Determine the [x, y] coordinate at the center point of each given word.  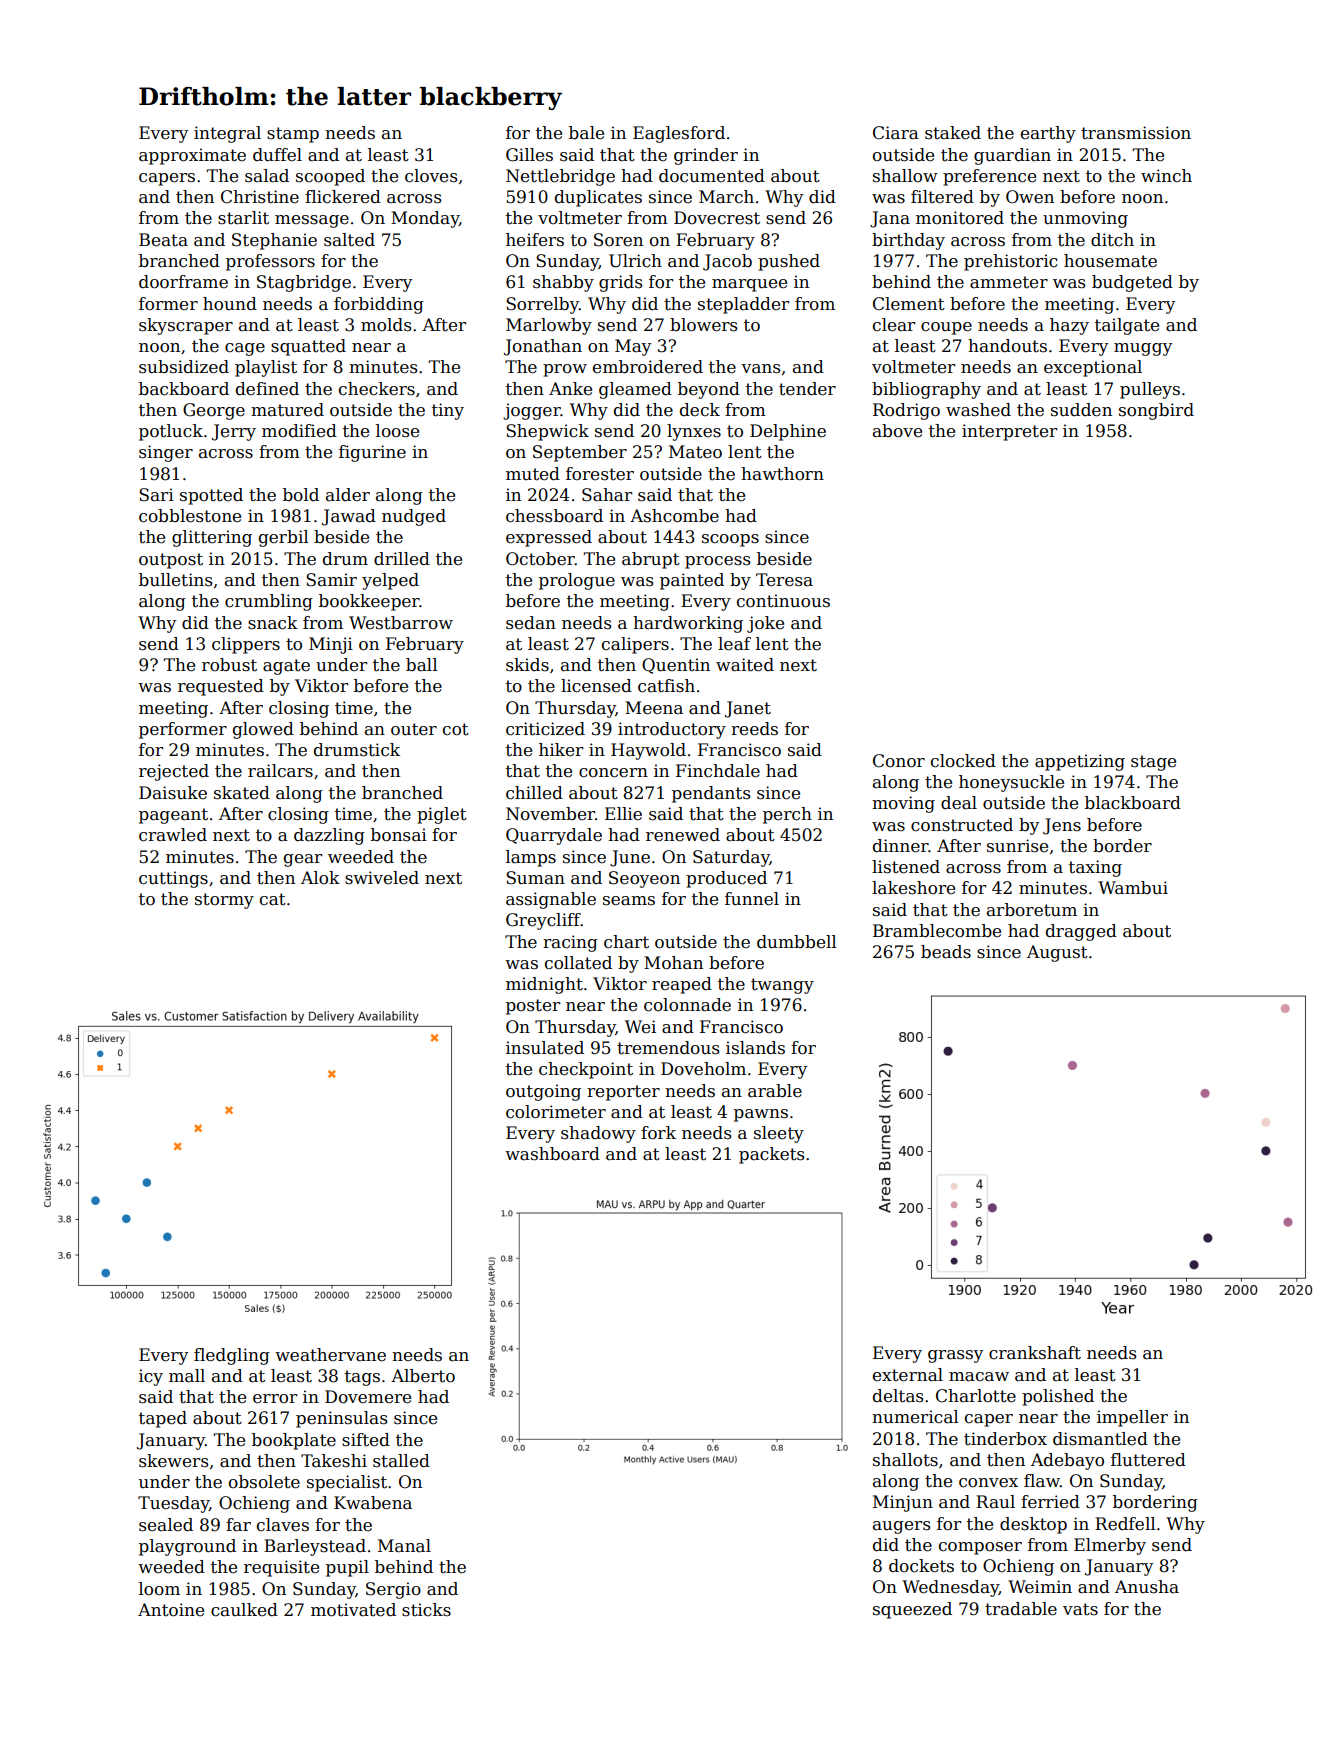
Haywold [648, 751]
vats [1080, 1609]
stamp [293, 135]
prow [565, 370]
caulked [244, 1610]
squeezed [912, 1610]
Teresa [784, 580]
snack [273, 623]
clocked [963, 761]
